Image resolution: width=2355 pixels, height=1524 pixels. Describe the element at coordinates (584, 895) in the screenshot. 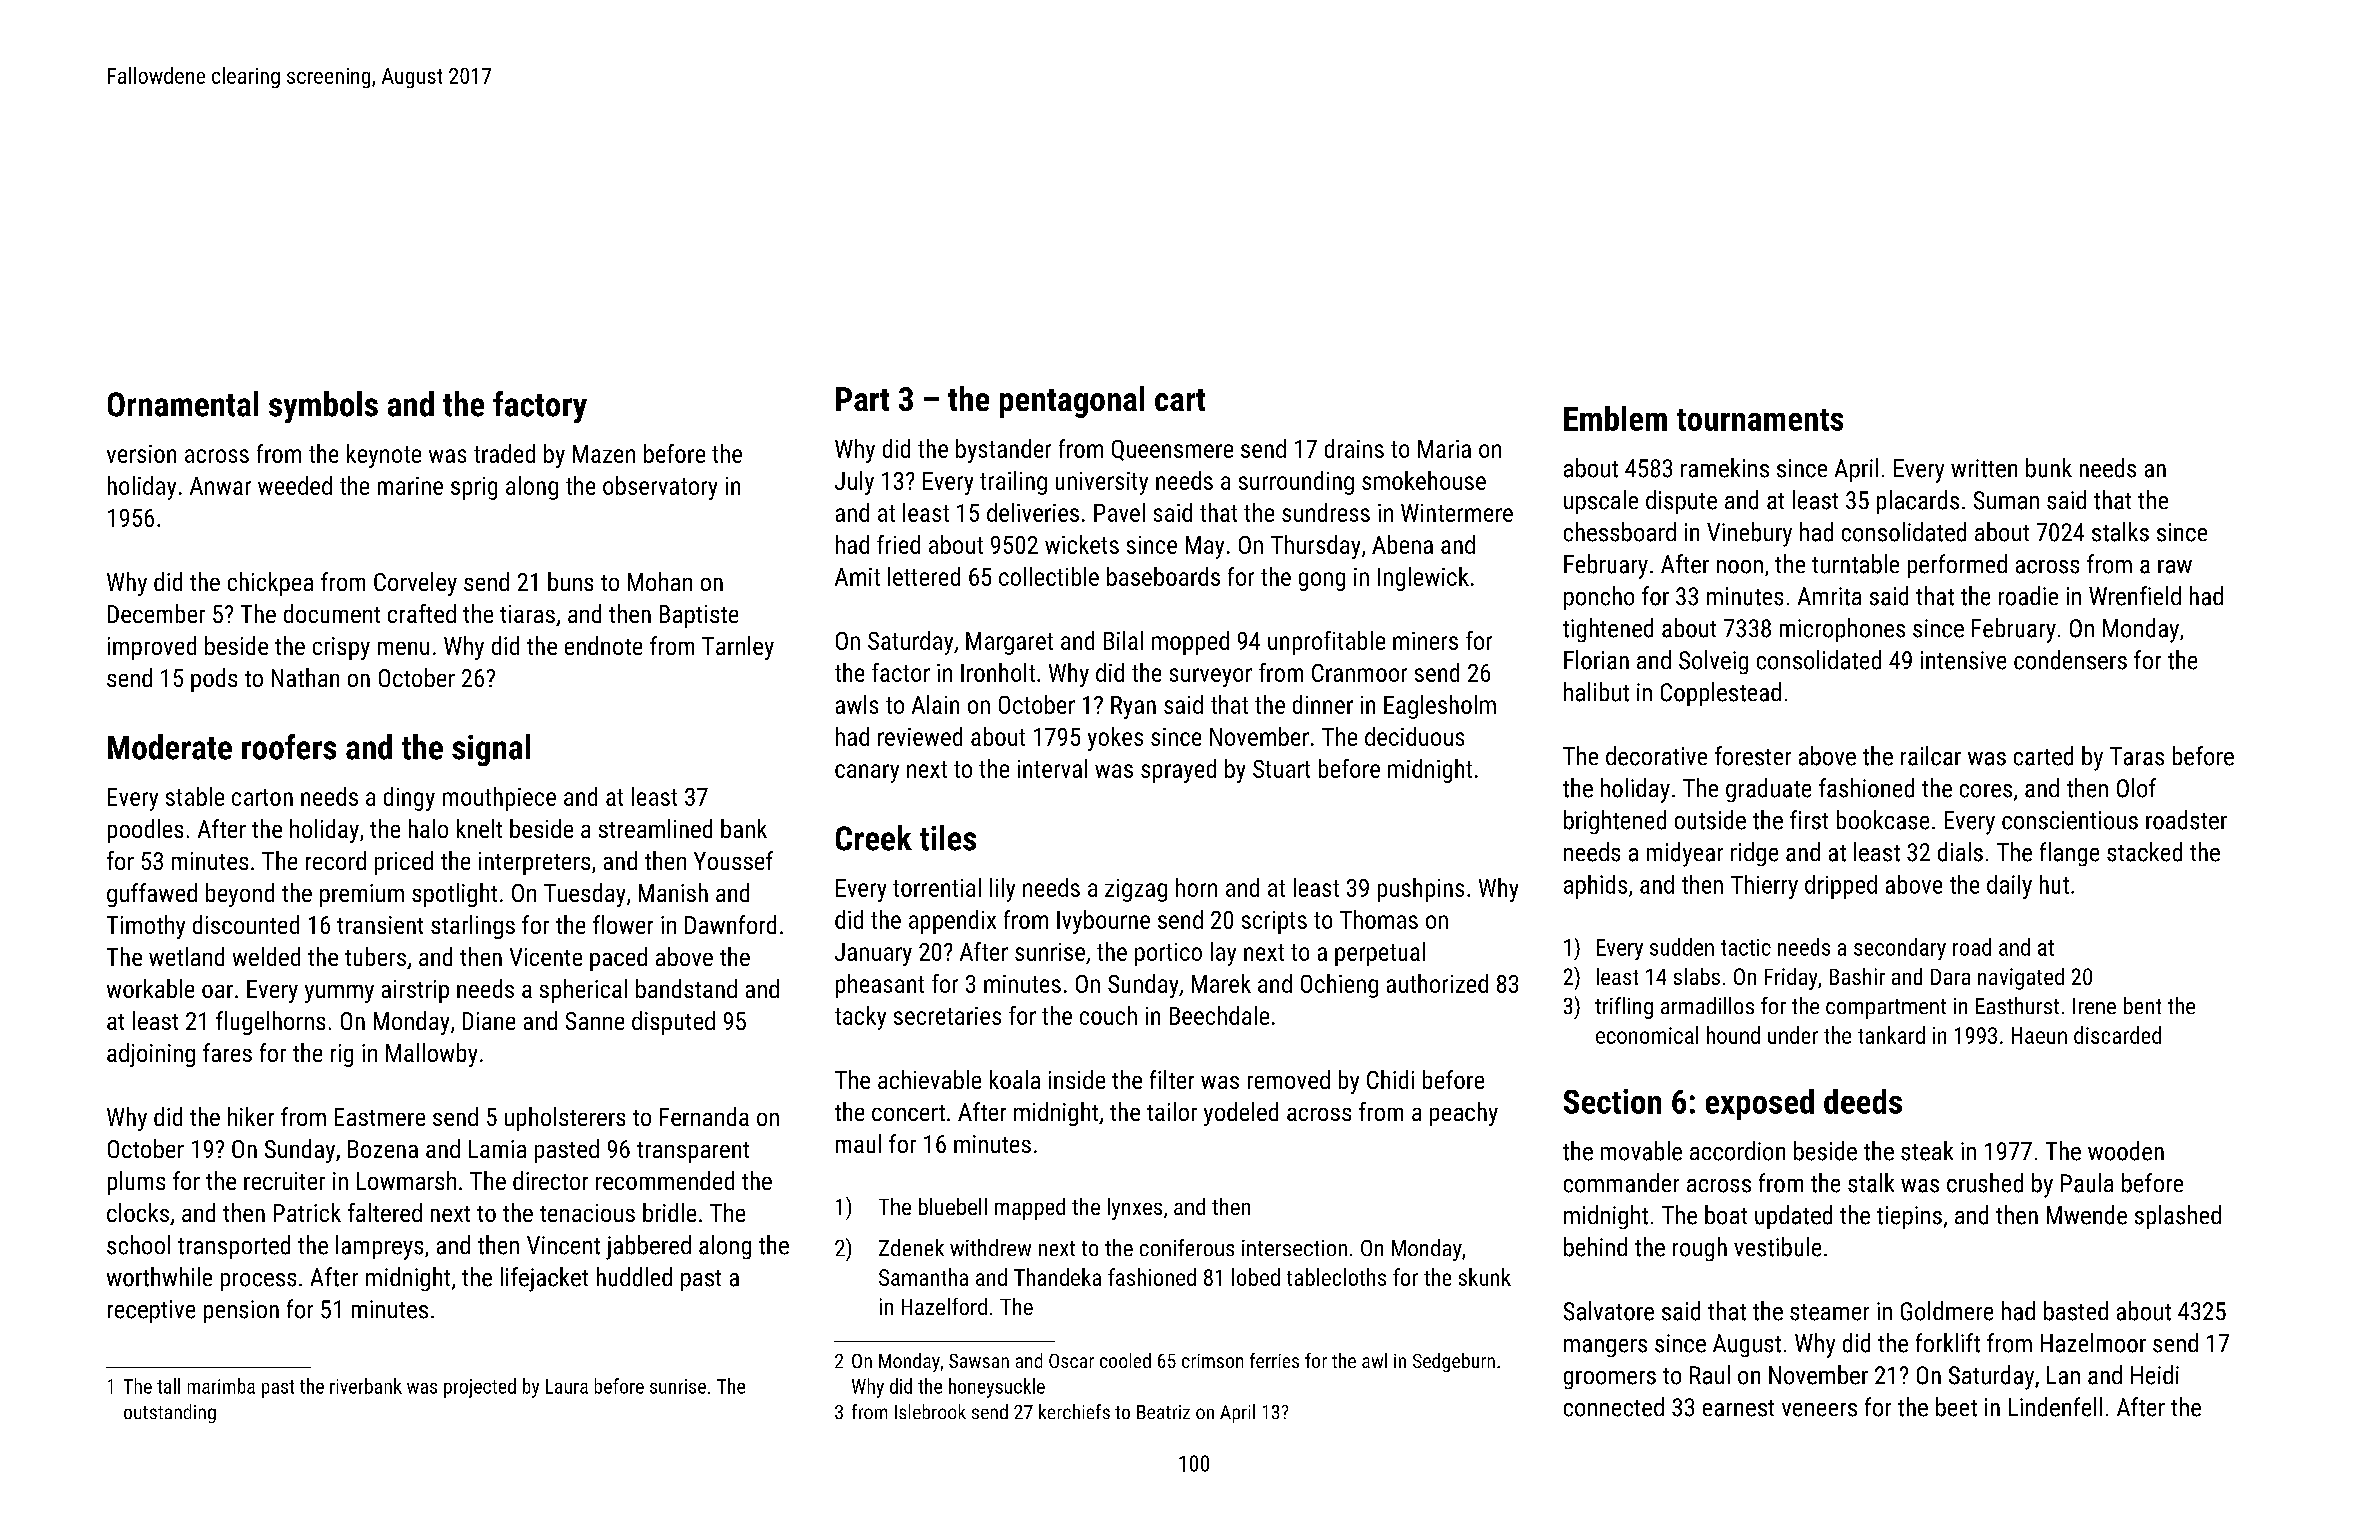

I see `Tuesday` at that location.
